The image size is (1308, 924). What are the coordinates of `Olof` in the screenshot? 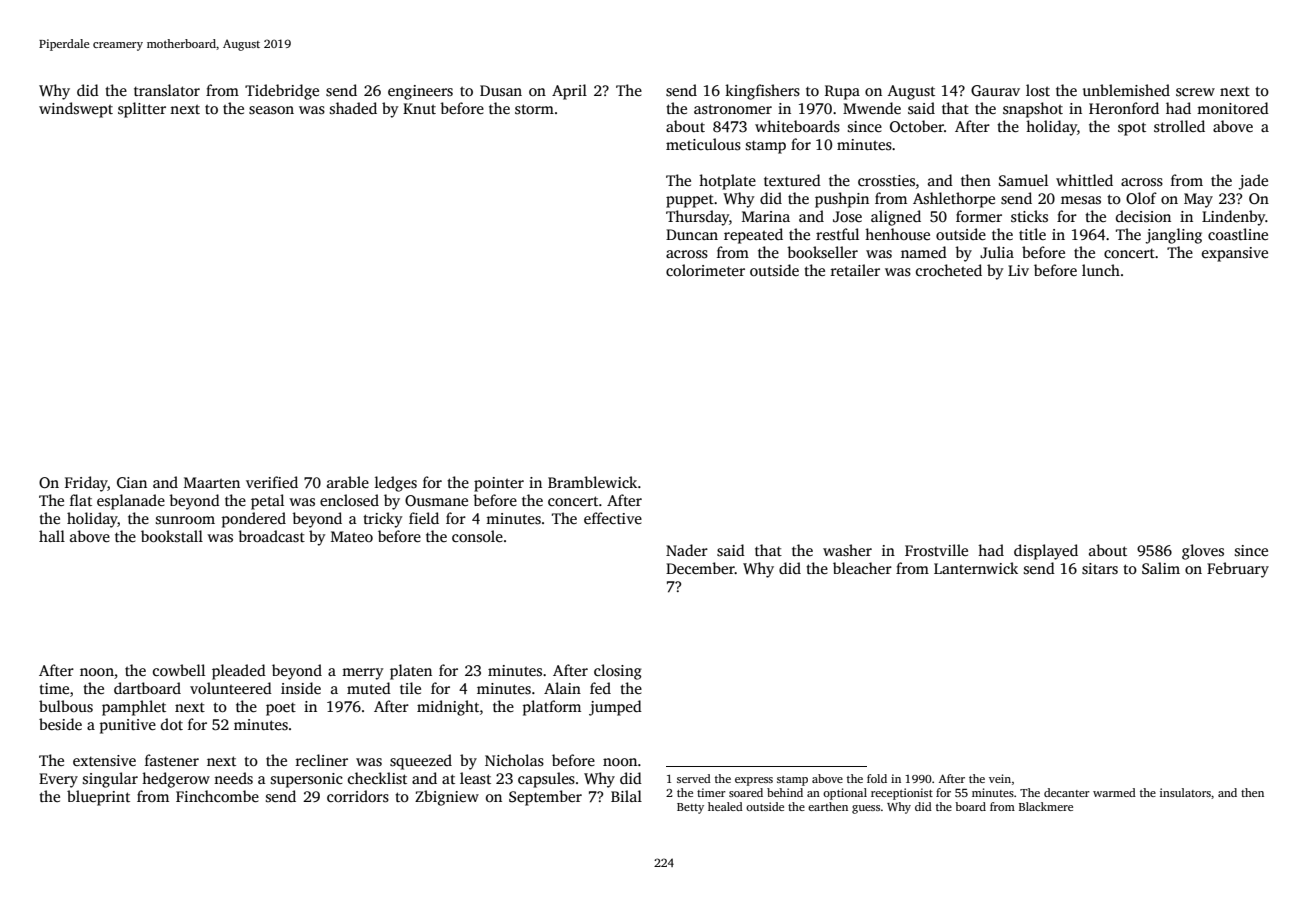 It's located at (1141, 198).
